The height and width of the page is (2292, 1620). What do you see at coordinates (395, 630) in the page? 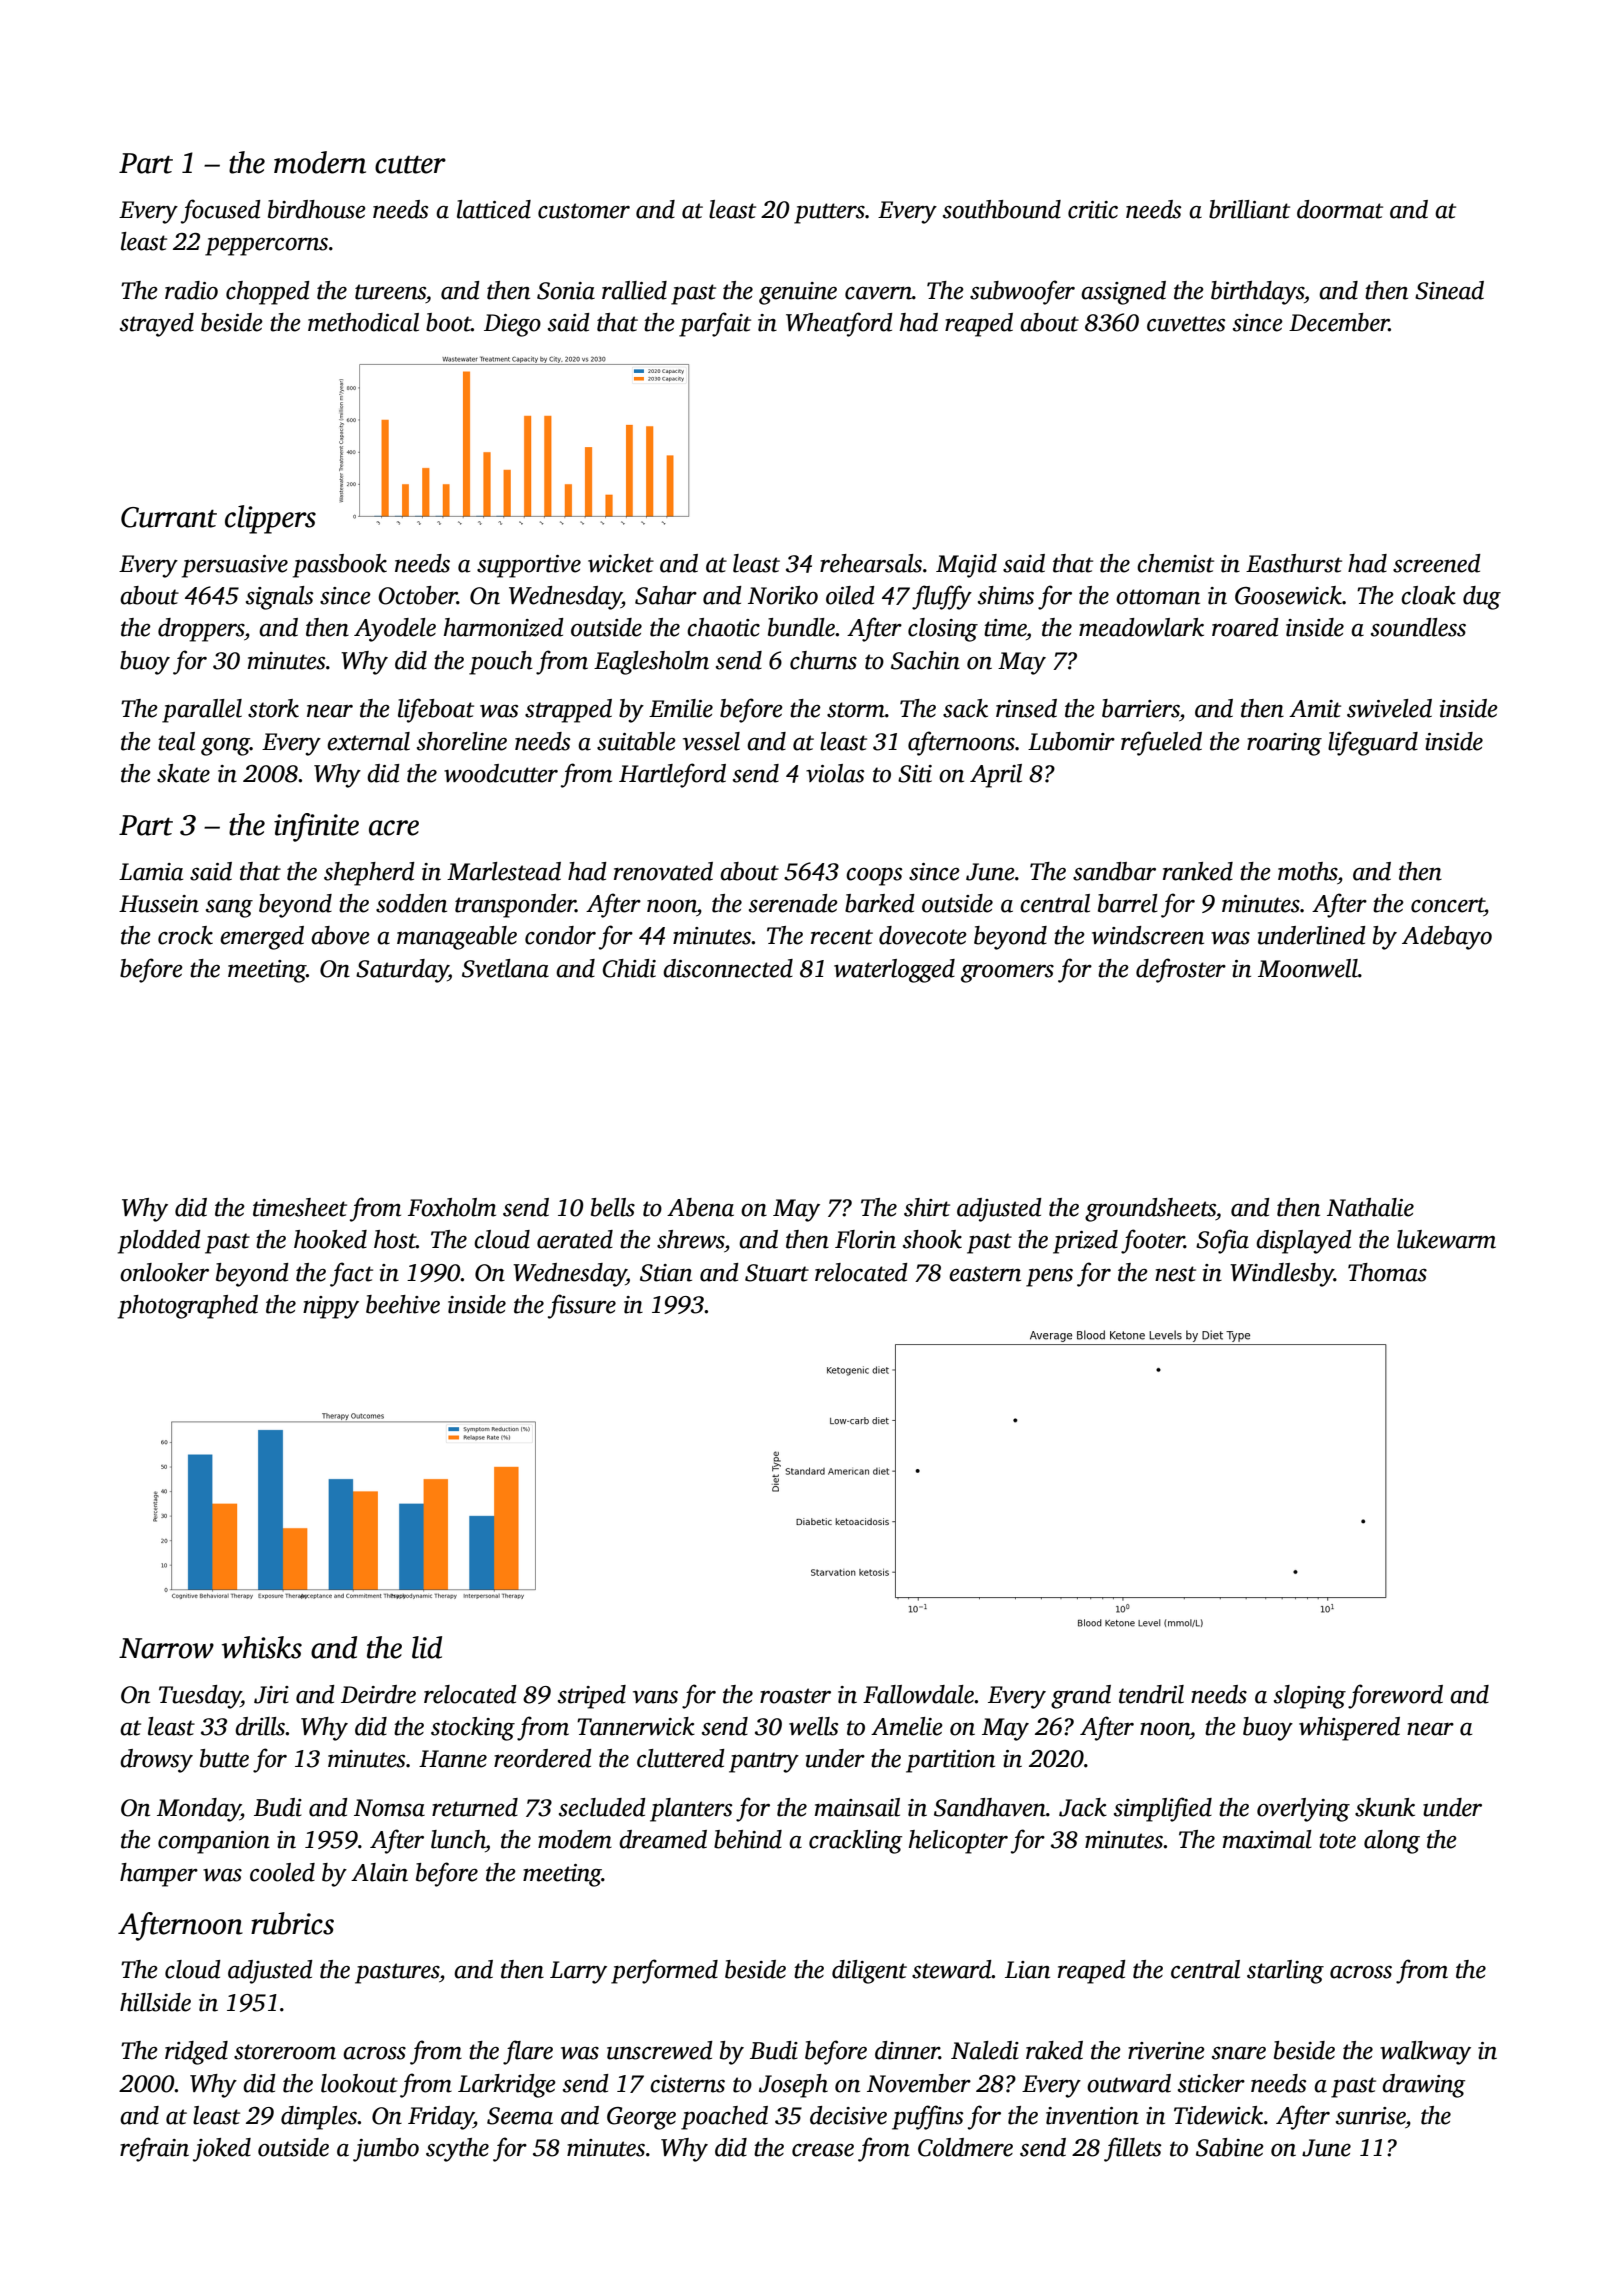
I see `Ayodele` at bounding box center [395, 630].
